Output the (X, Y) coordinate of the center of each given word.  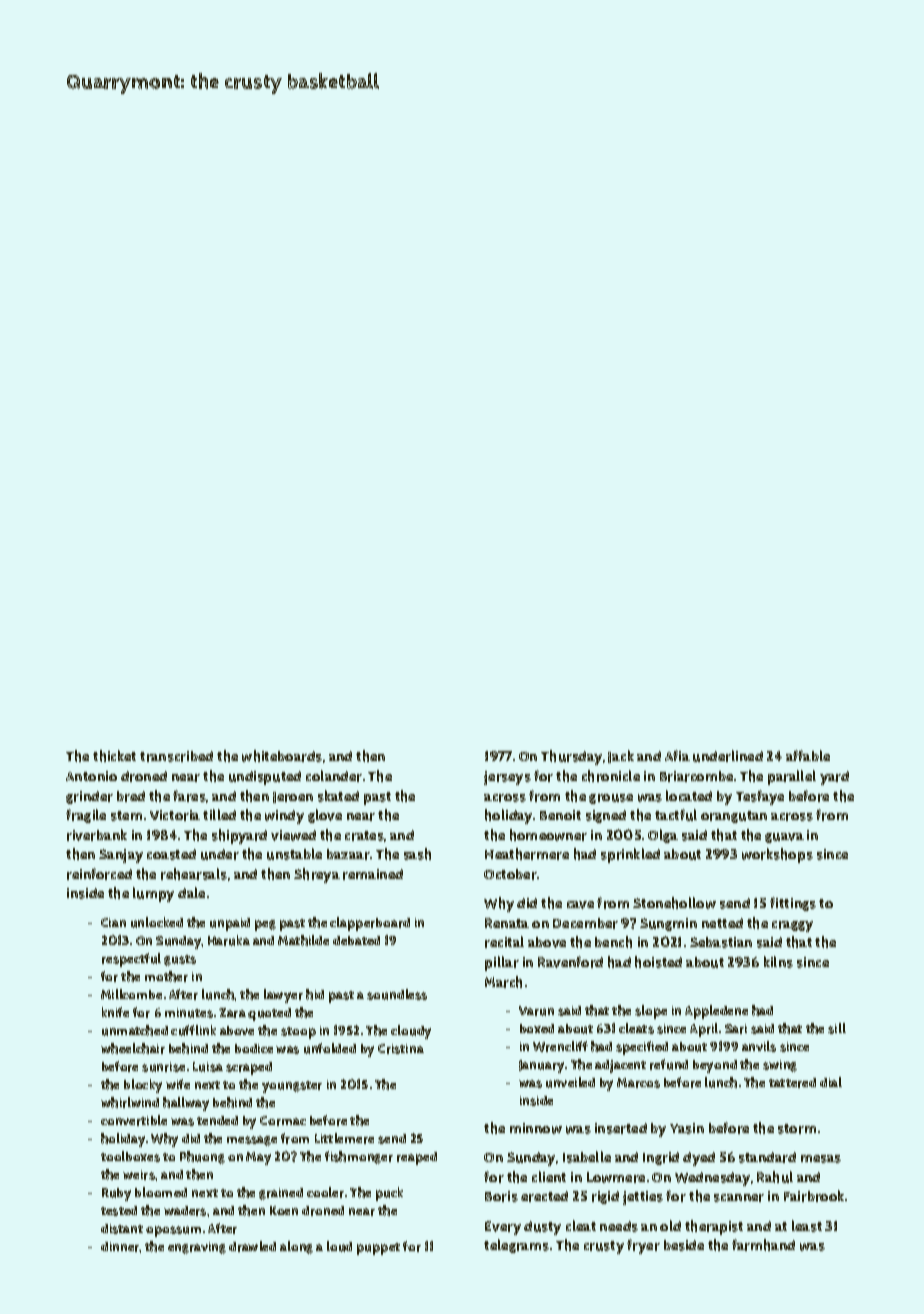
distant (122, 1229)
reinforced (99, 874)
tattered (792, 1083)
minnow (536, 1128)
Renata (507, 923)
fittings (793, 904)
